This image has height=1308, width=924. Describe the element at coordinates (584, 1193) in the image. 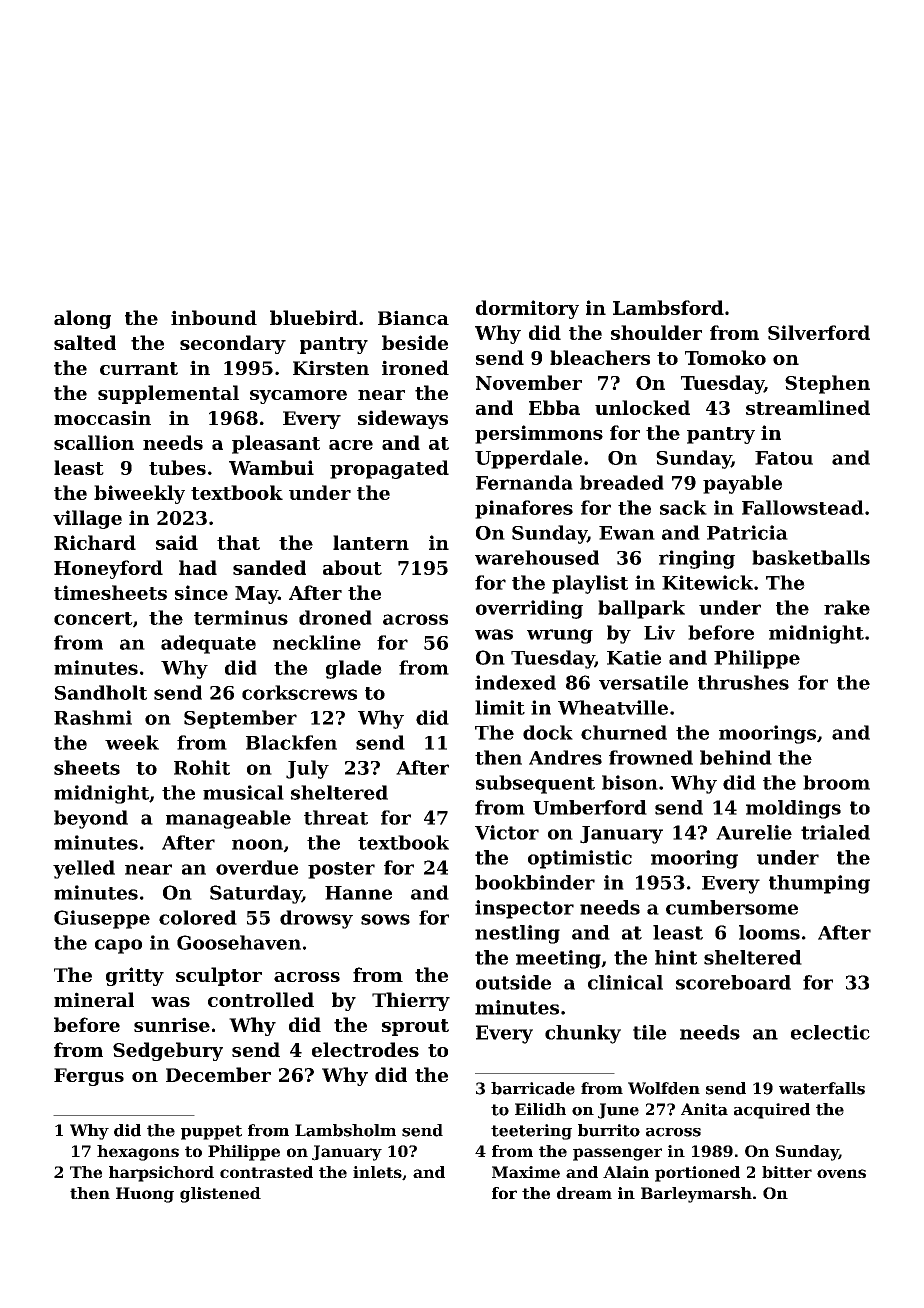

I see `dream` at that location.
